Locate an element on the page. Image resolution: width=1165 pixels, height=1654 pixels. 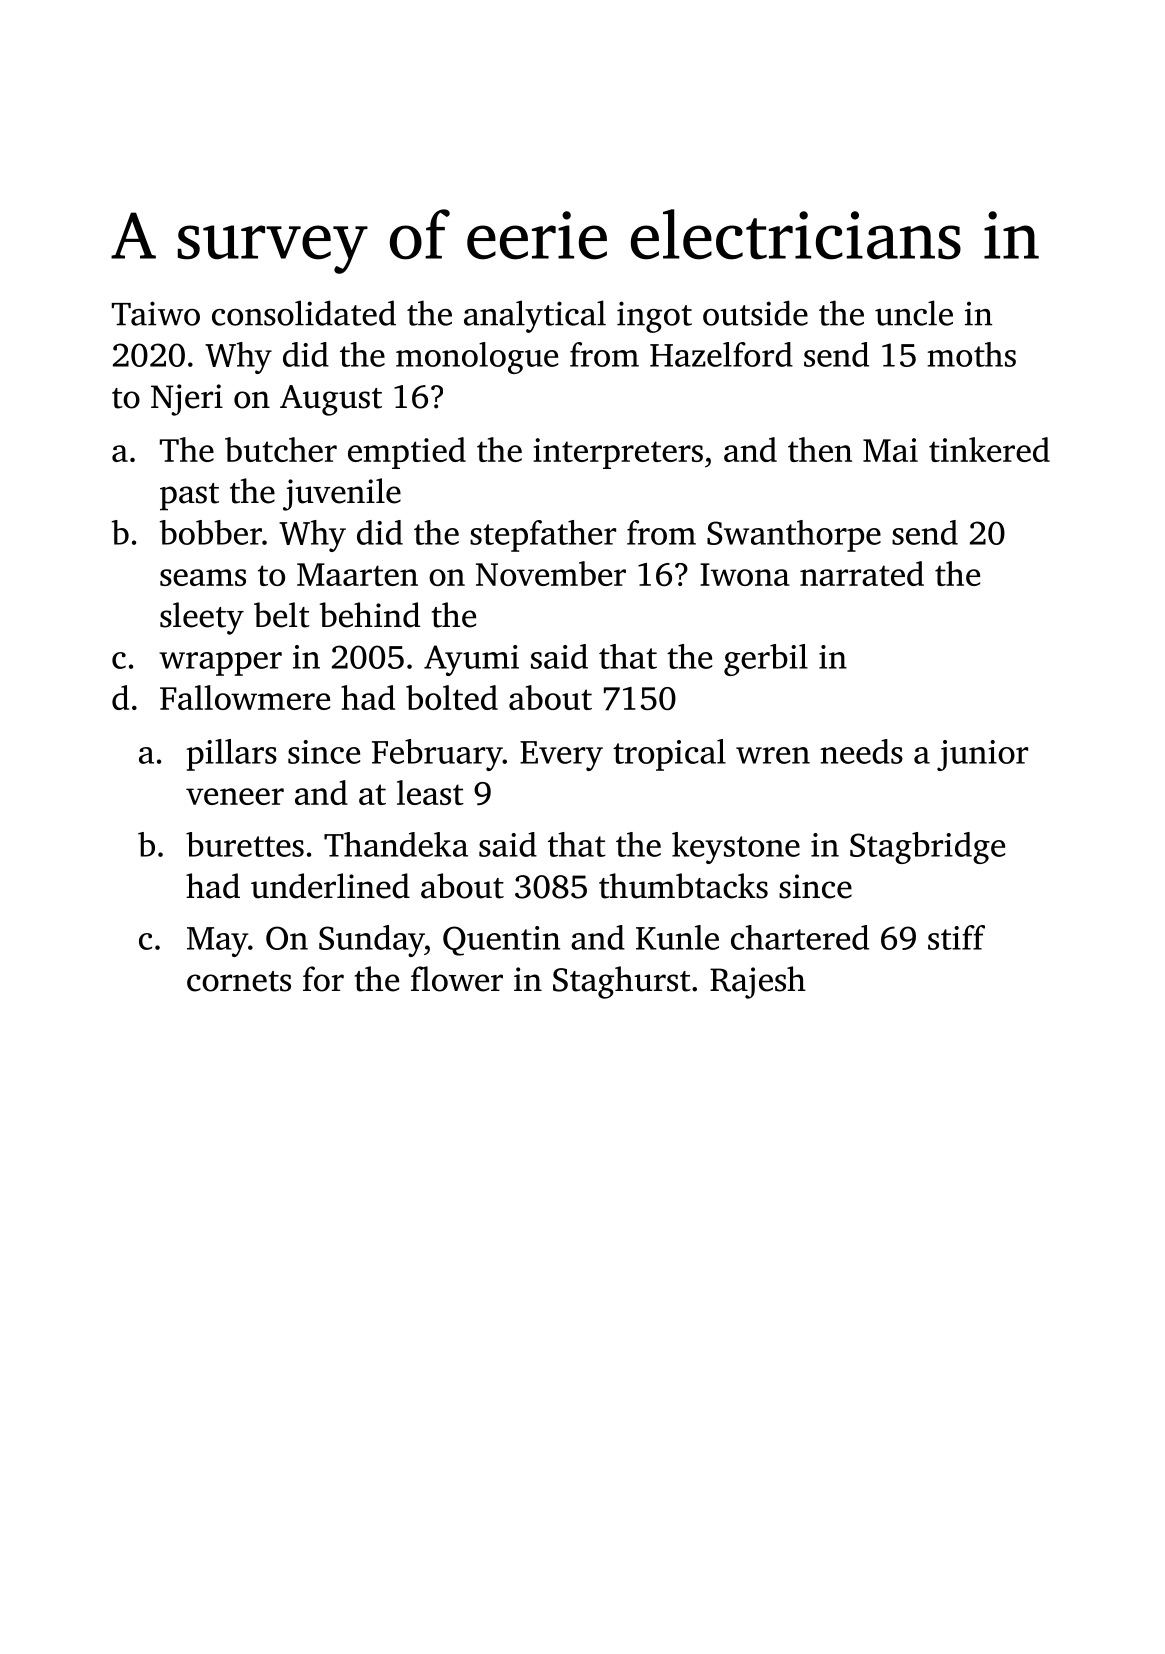
November is located at coordinates (551, 573).
